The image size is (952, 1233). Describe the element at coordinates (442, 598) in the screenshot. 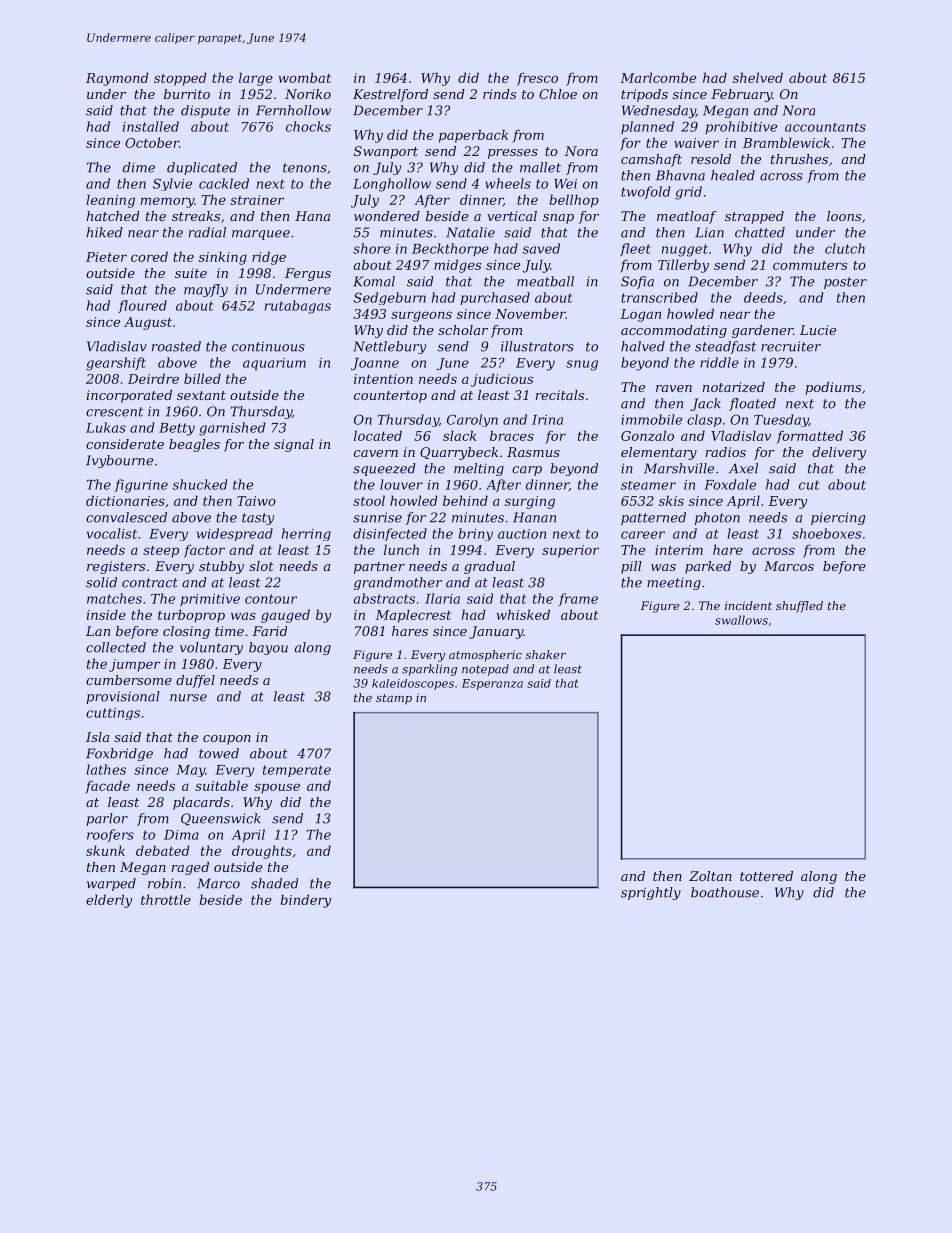

I see `Ilaria` at that location.
